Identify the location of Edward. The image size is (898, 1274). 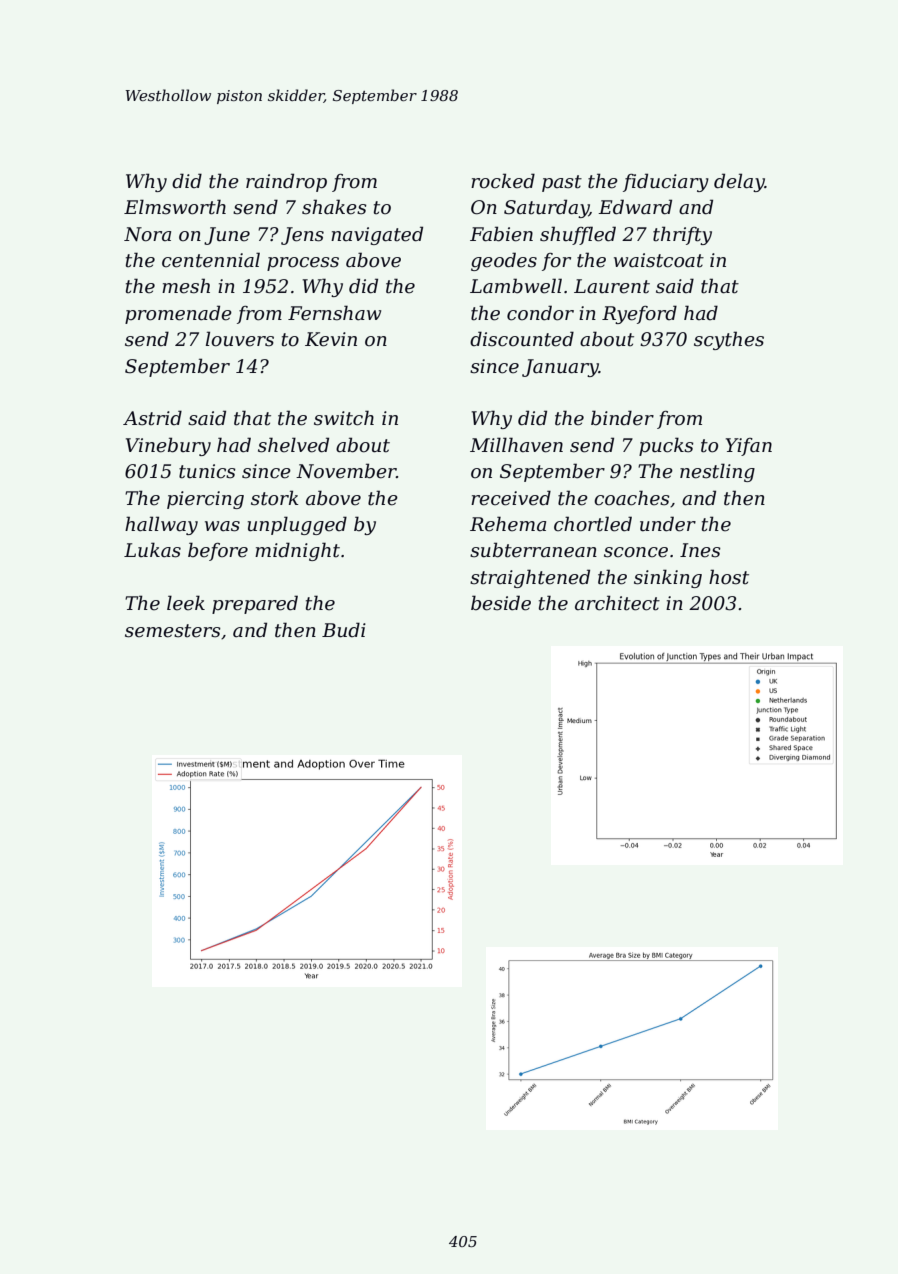
(635, 207).
